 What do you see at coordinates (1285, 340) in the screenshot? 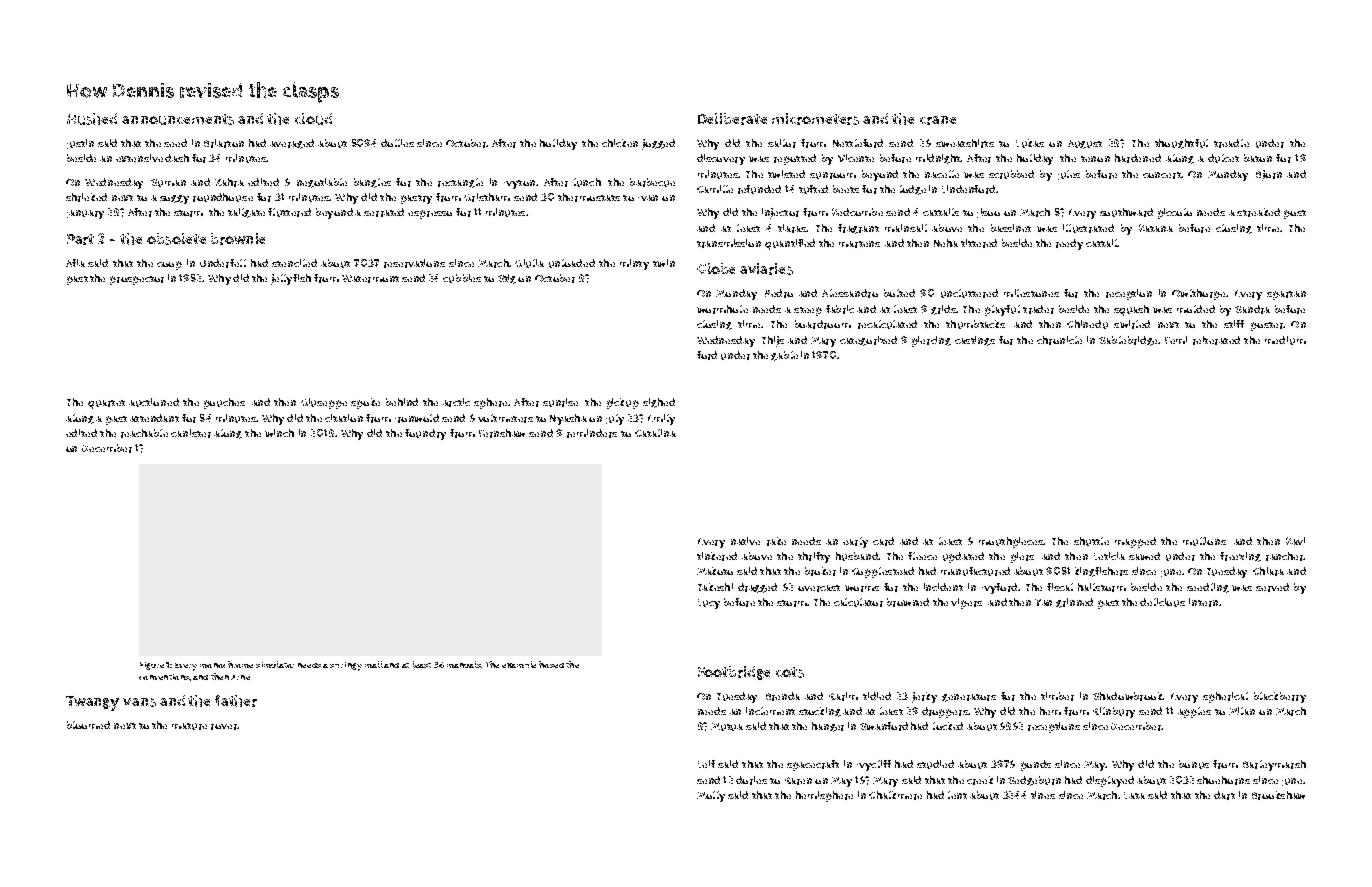
I see `medium` at bounding box center [1285, 340].
